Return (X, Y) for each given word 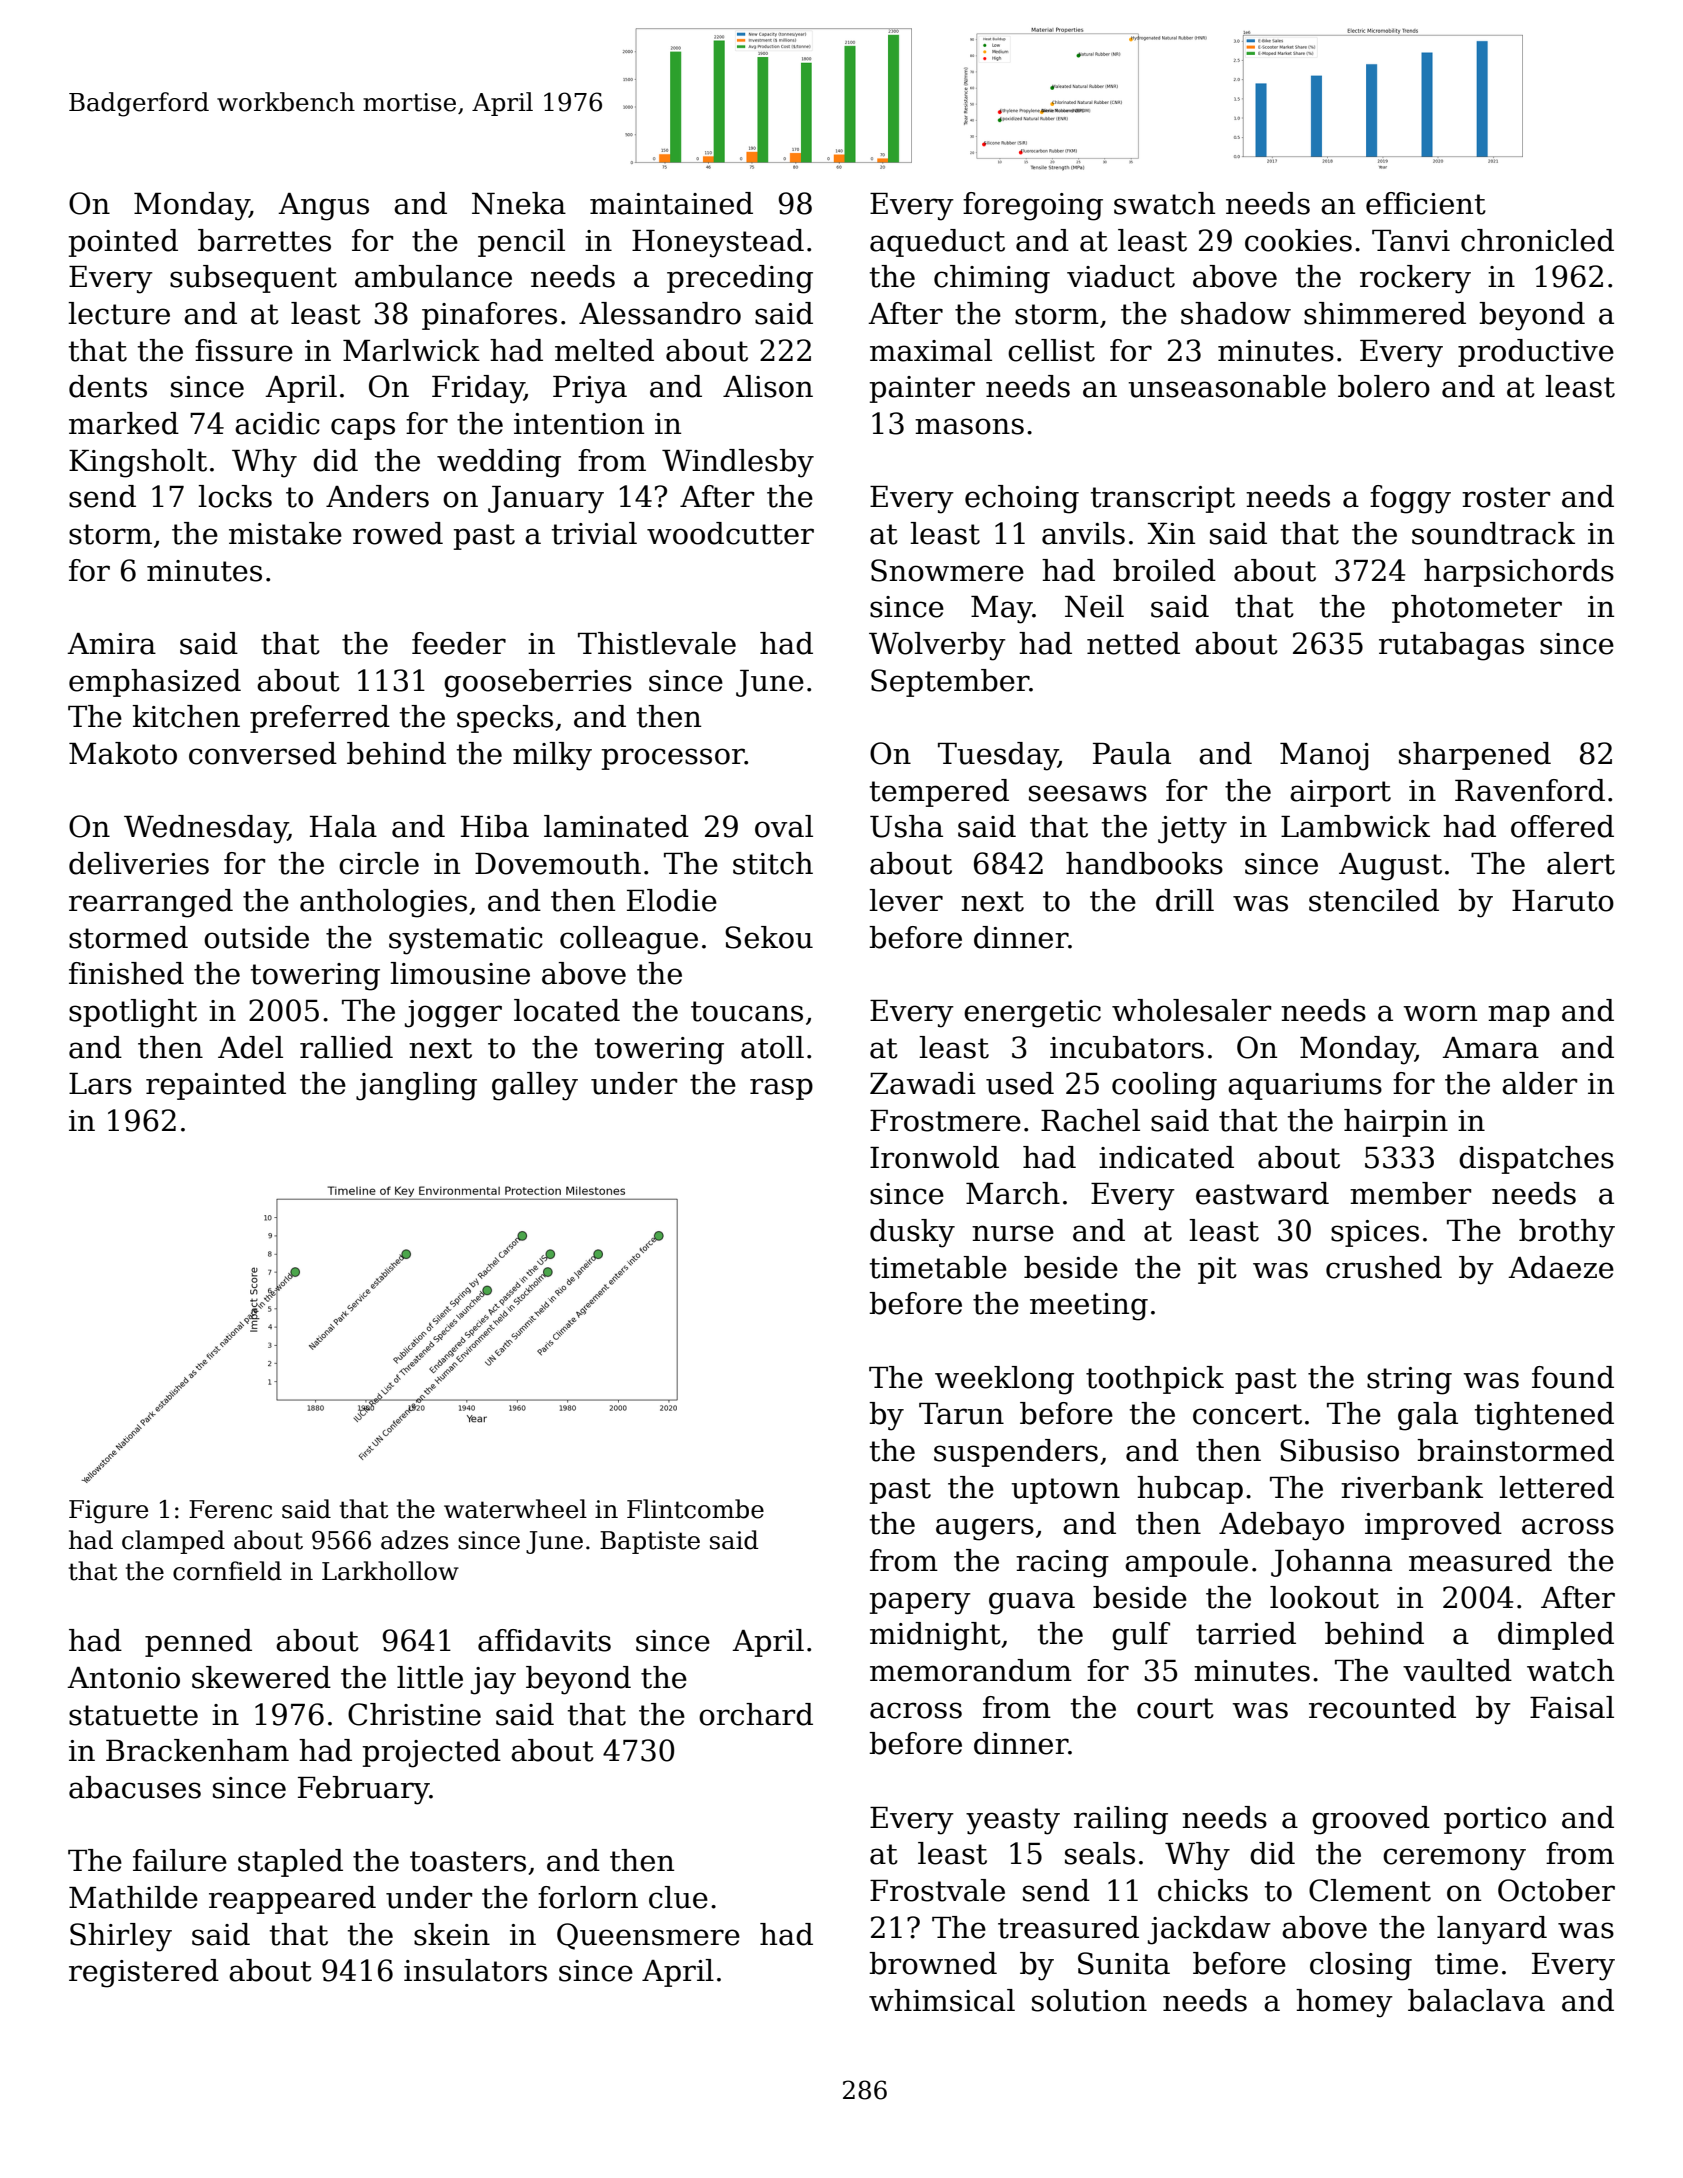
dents (108, 386)
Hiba (495, 826)
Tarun (961, 1414)
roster (1506, 497)
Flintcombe (695, 1509)
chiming (992, 279)
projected (432, 1753)
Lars (100, 1084)
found (1573, 1377)
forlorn (588, 1897)
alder (1539, 1083)
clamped (173, 1542)
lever (906, 900)
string (1409, 1381)
